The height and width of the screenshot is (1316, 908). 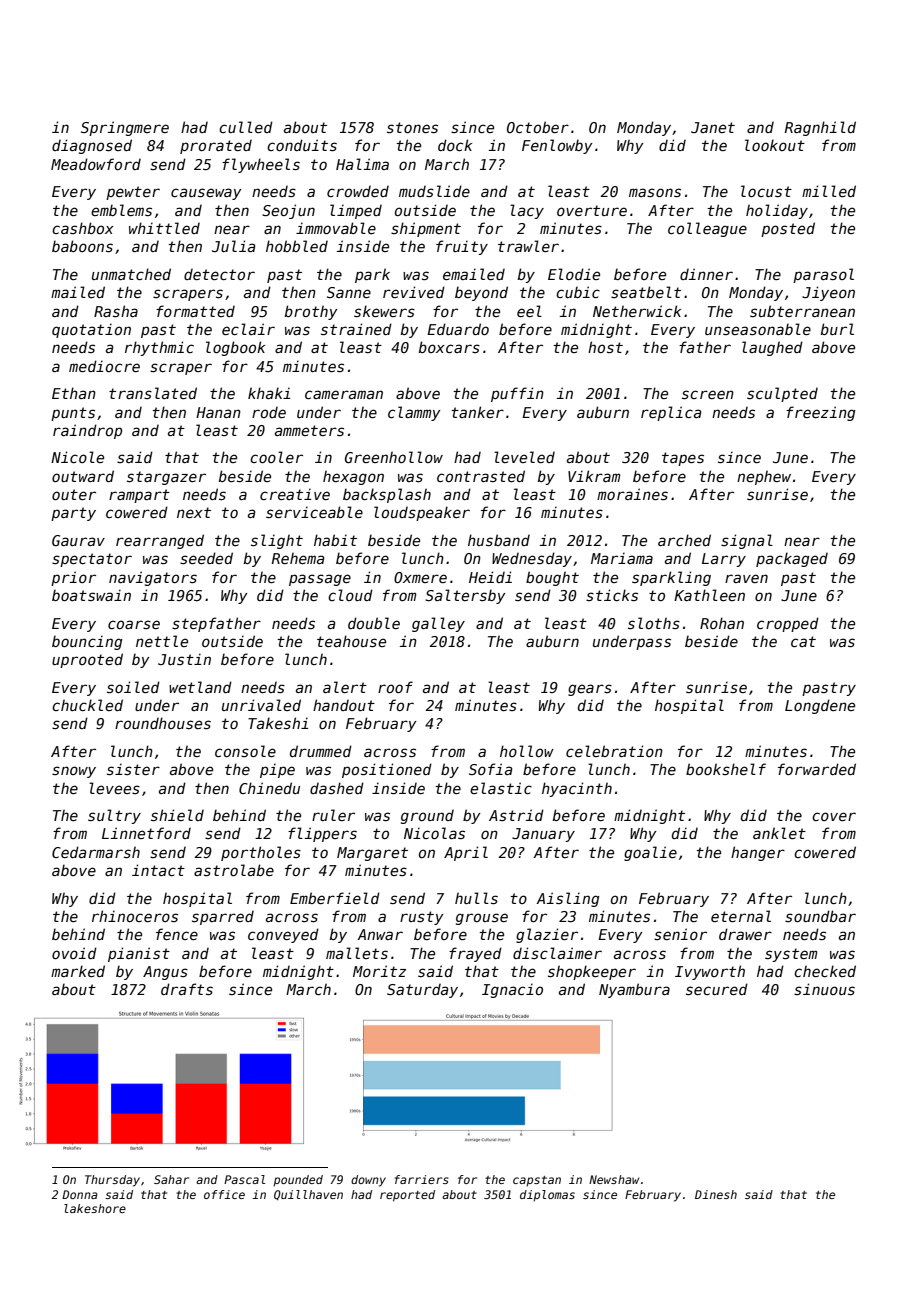 I want to click on lakeshore, so click(x=95, y=1208).
